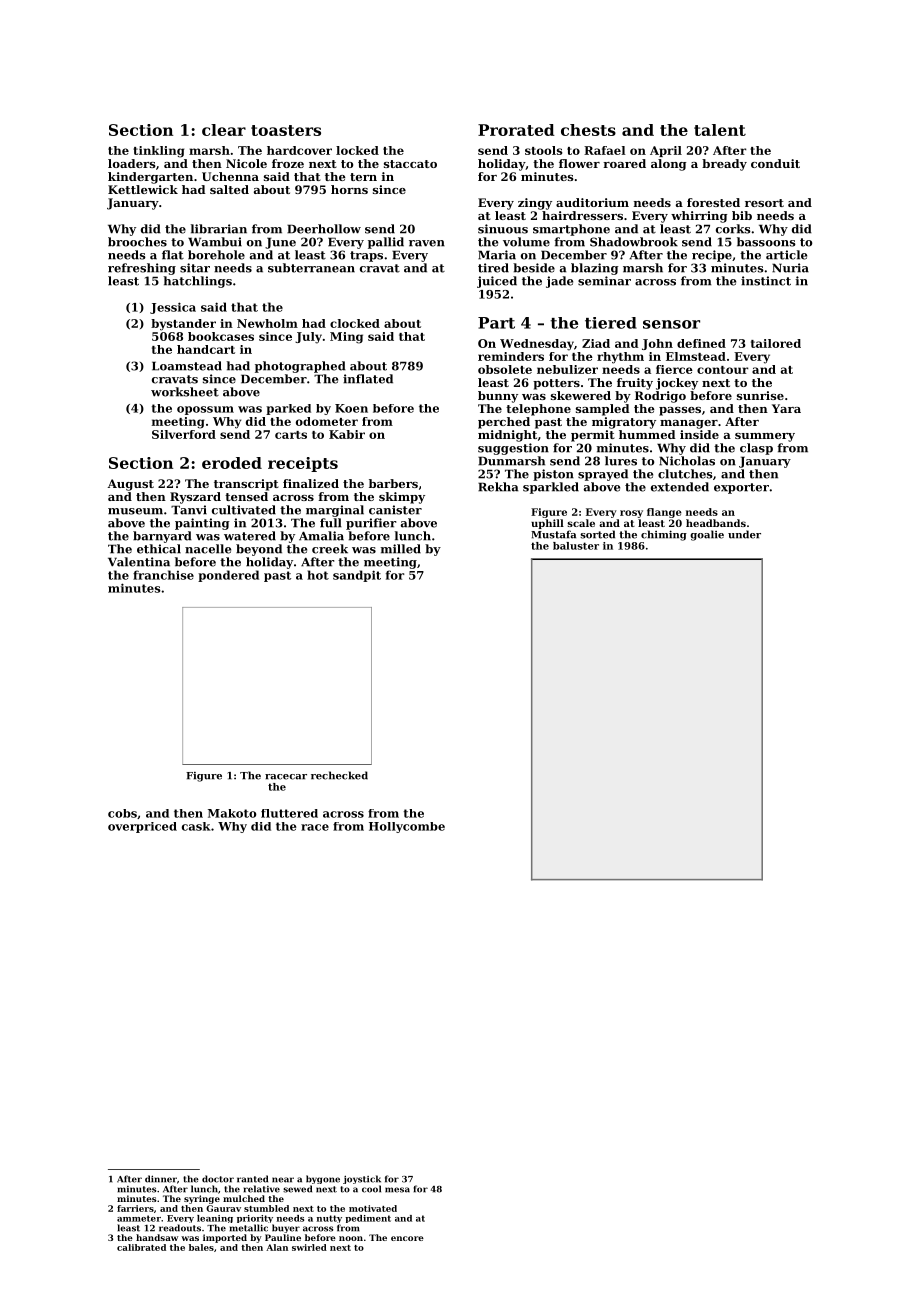 This screenshot has width=924, height=1308. What do you see at coordinates (397, 1190) in the screenshot?
I see `mesa` at bounding box center [397, 1190].
